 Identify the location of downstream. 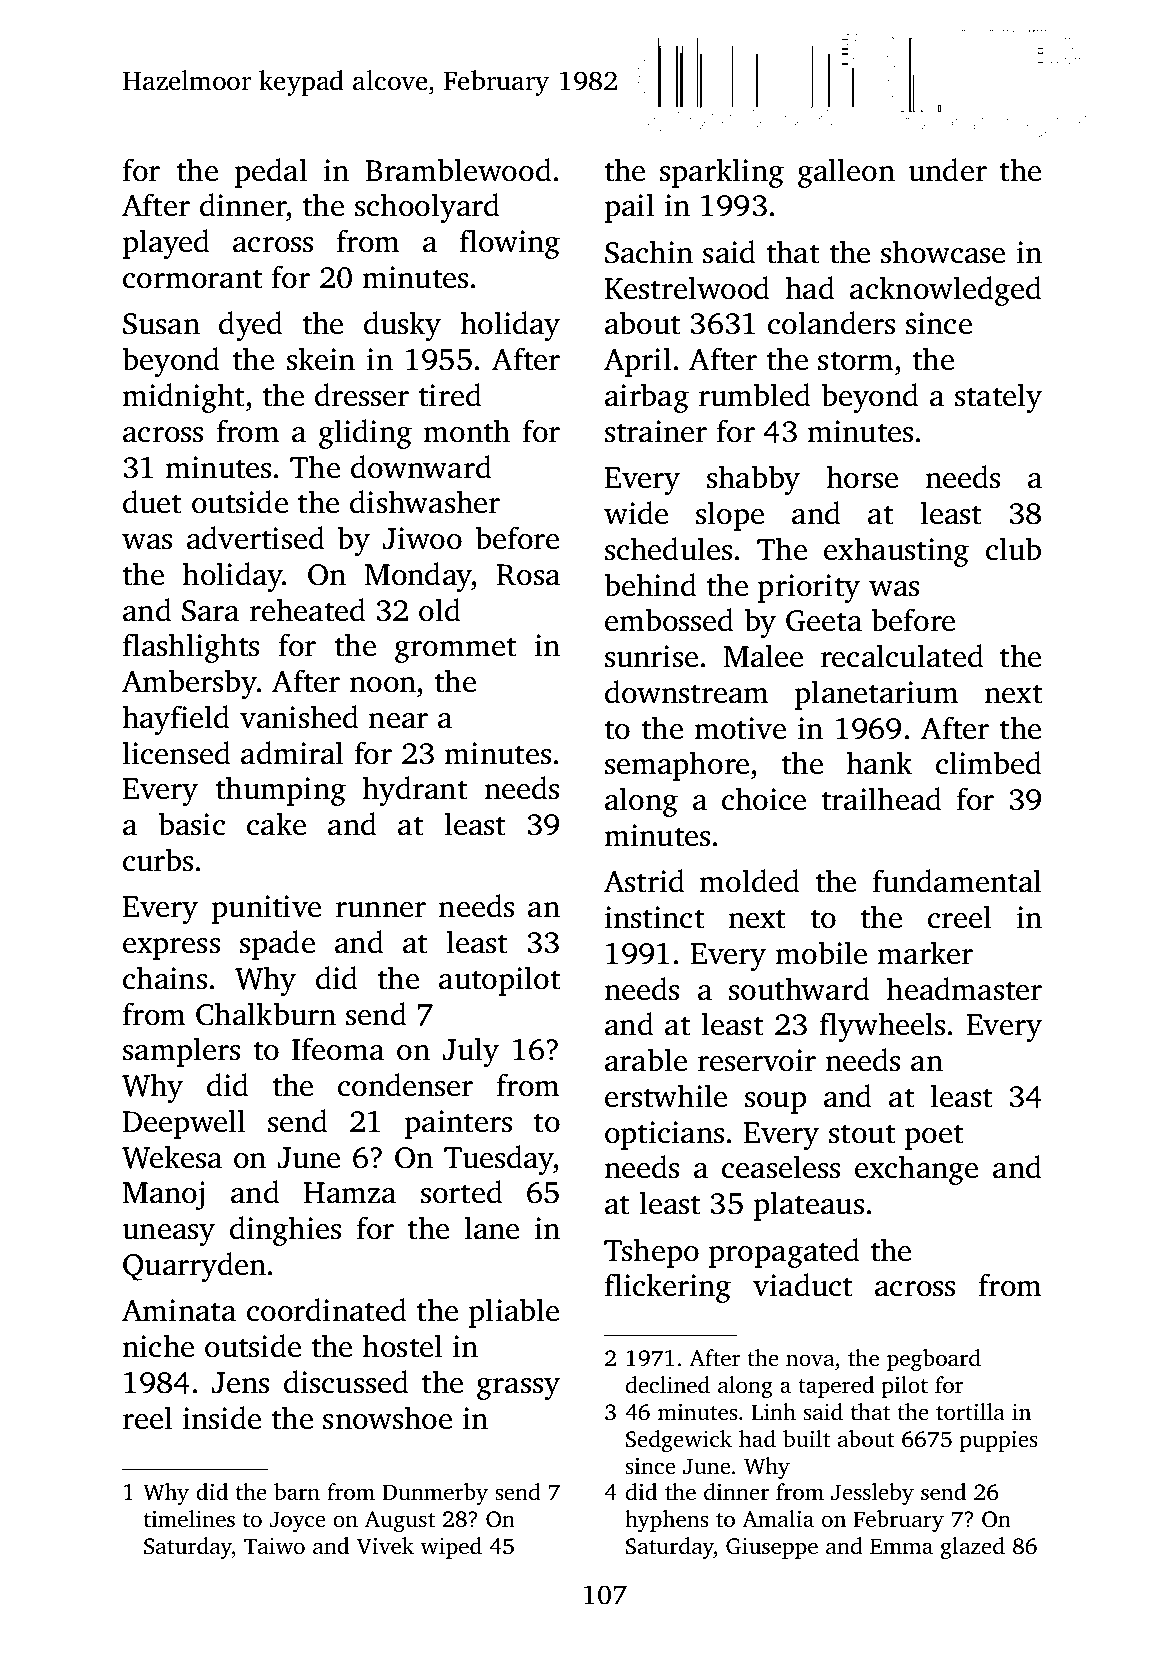
(687, 692).
